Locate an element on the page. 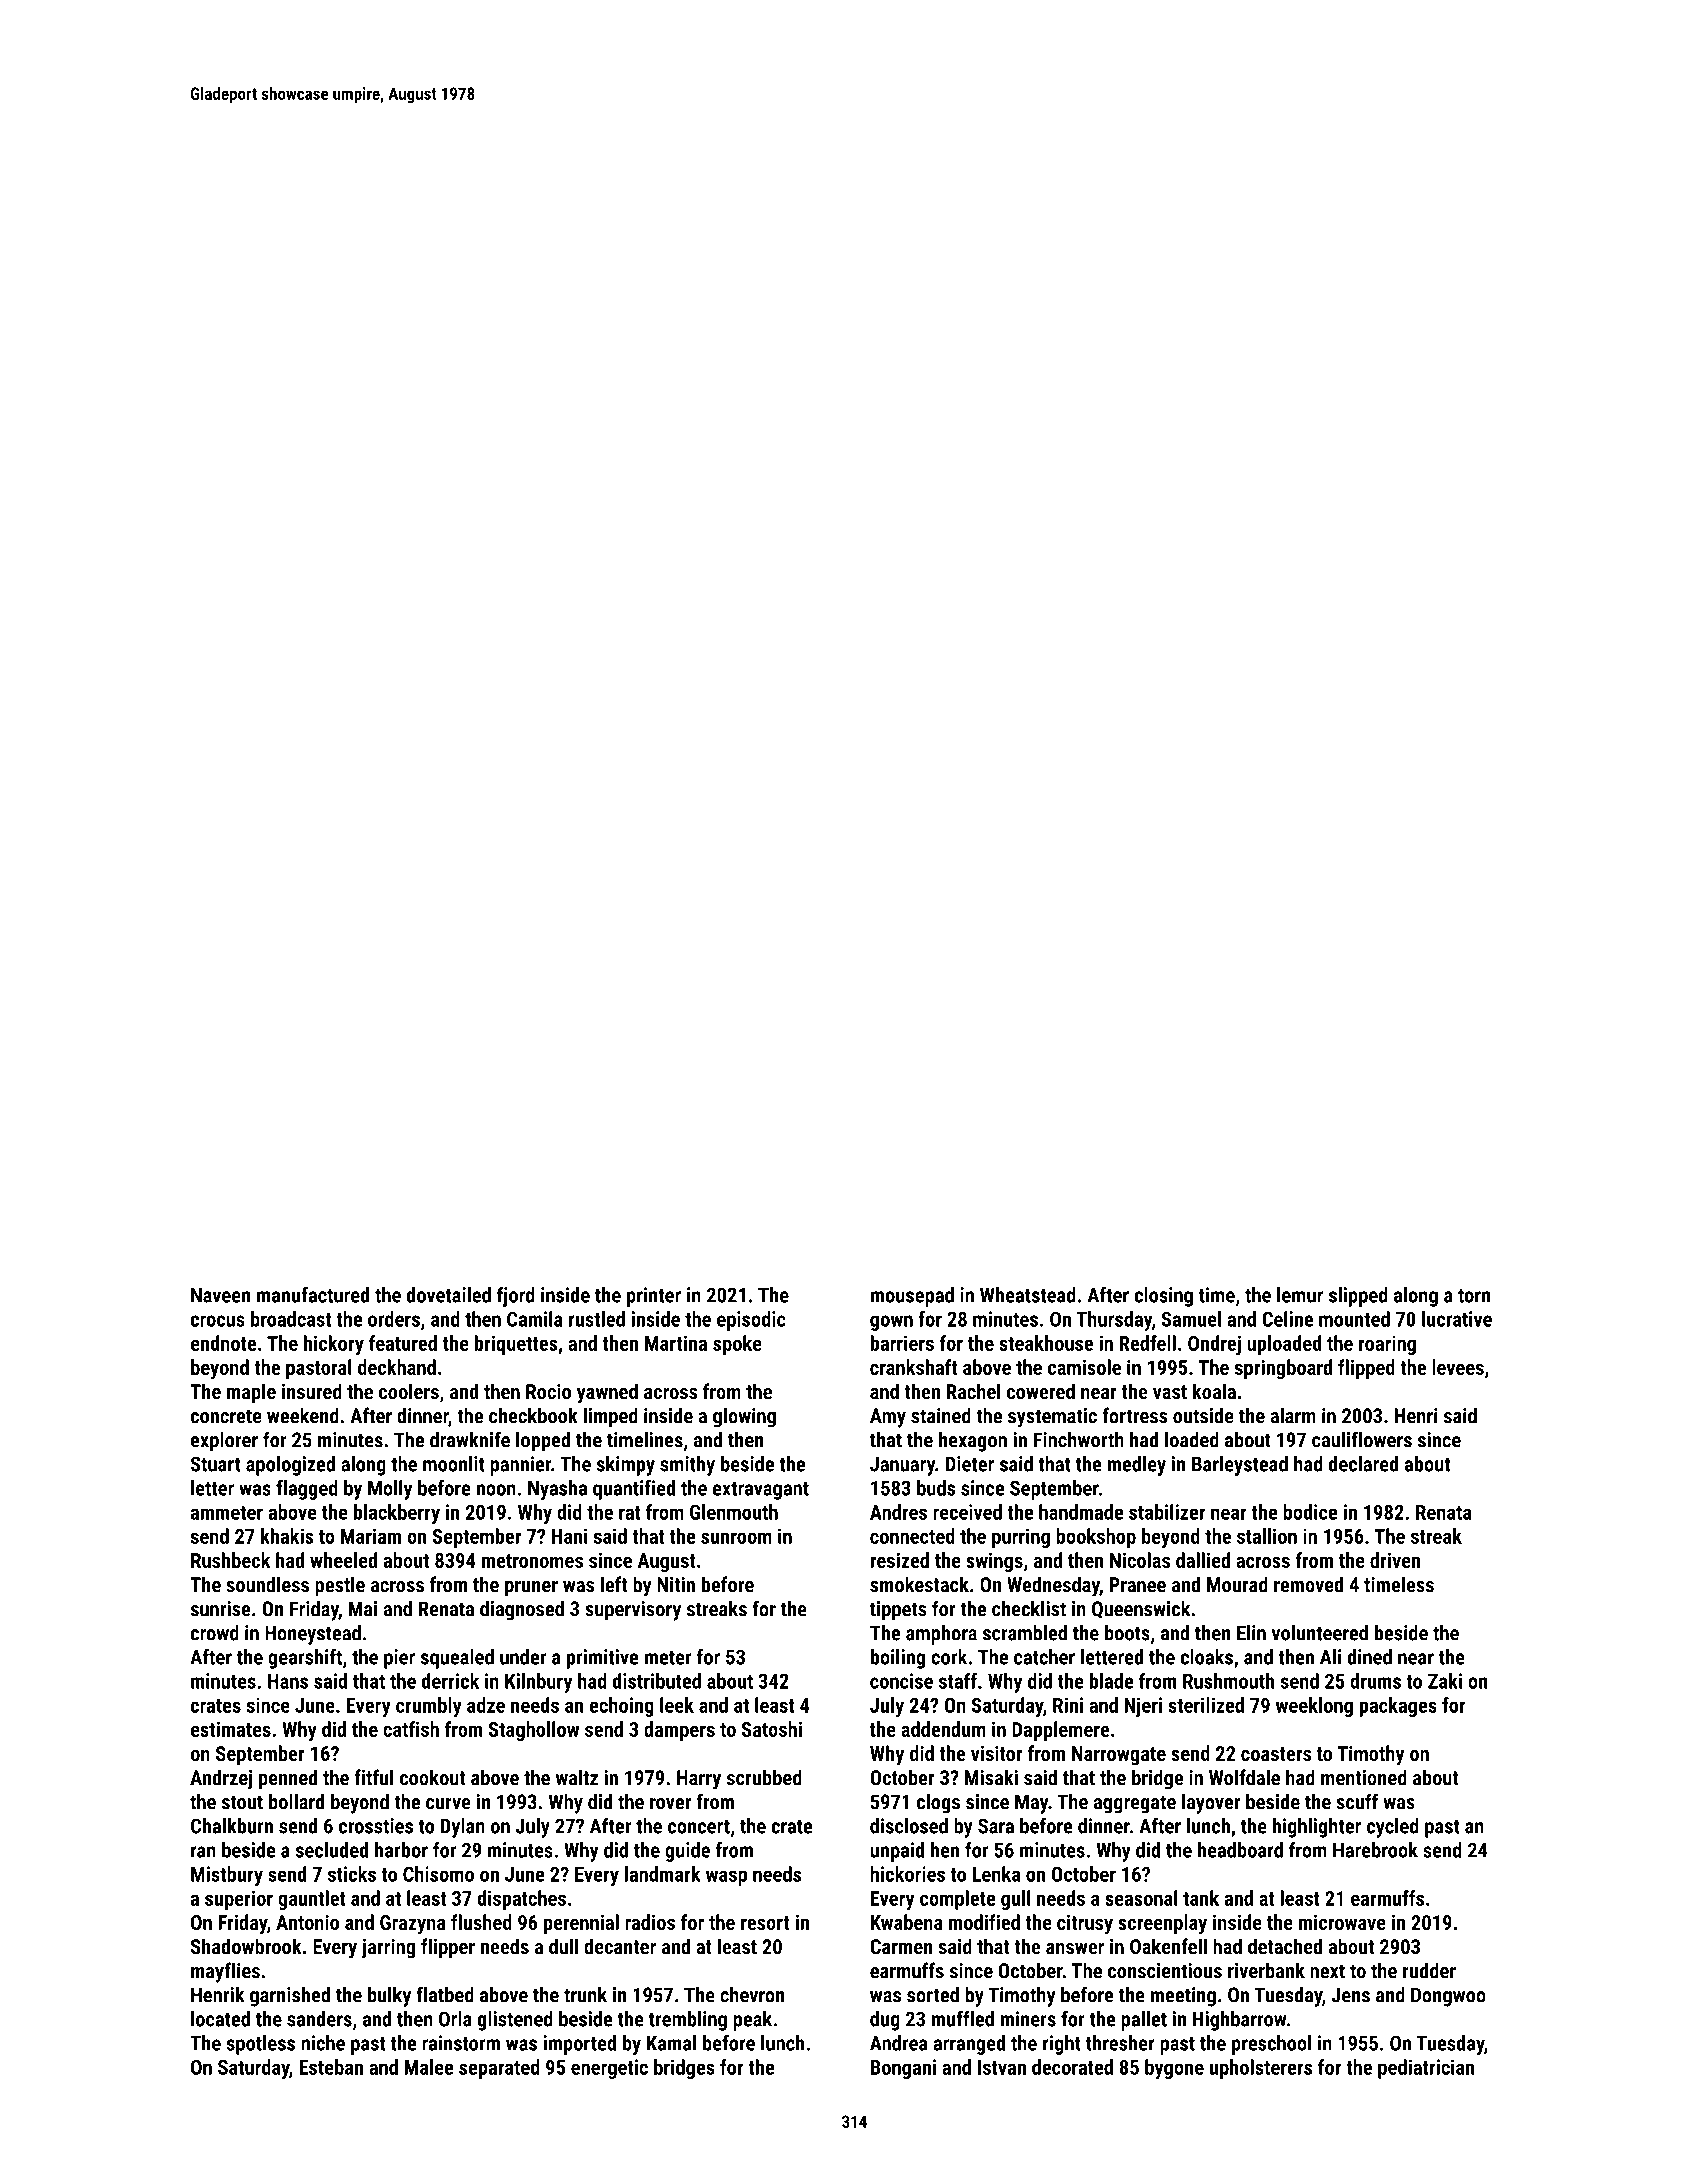 The width and height of the image is (1683, 2178). lemur is located at coordinates (1300, 1295).
